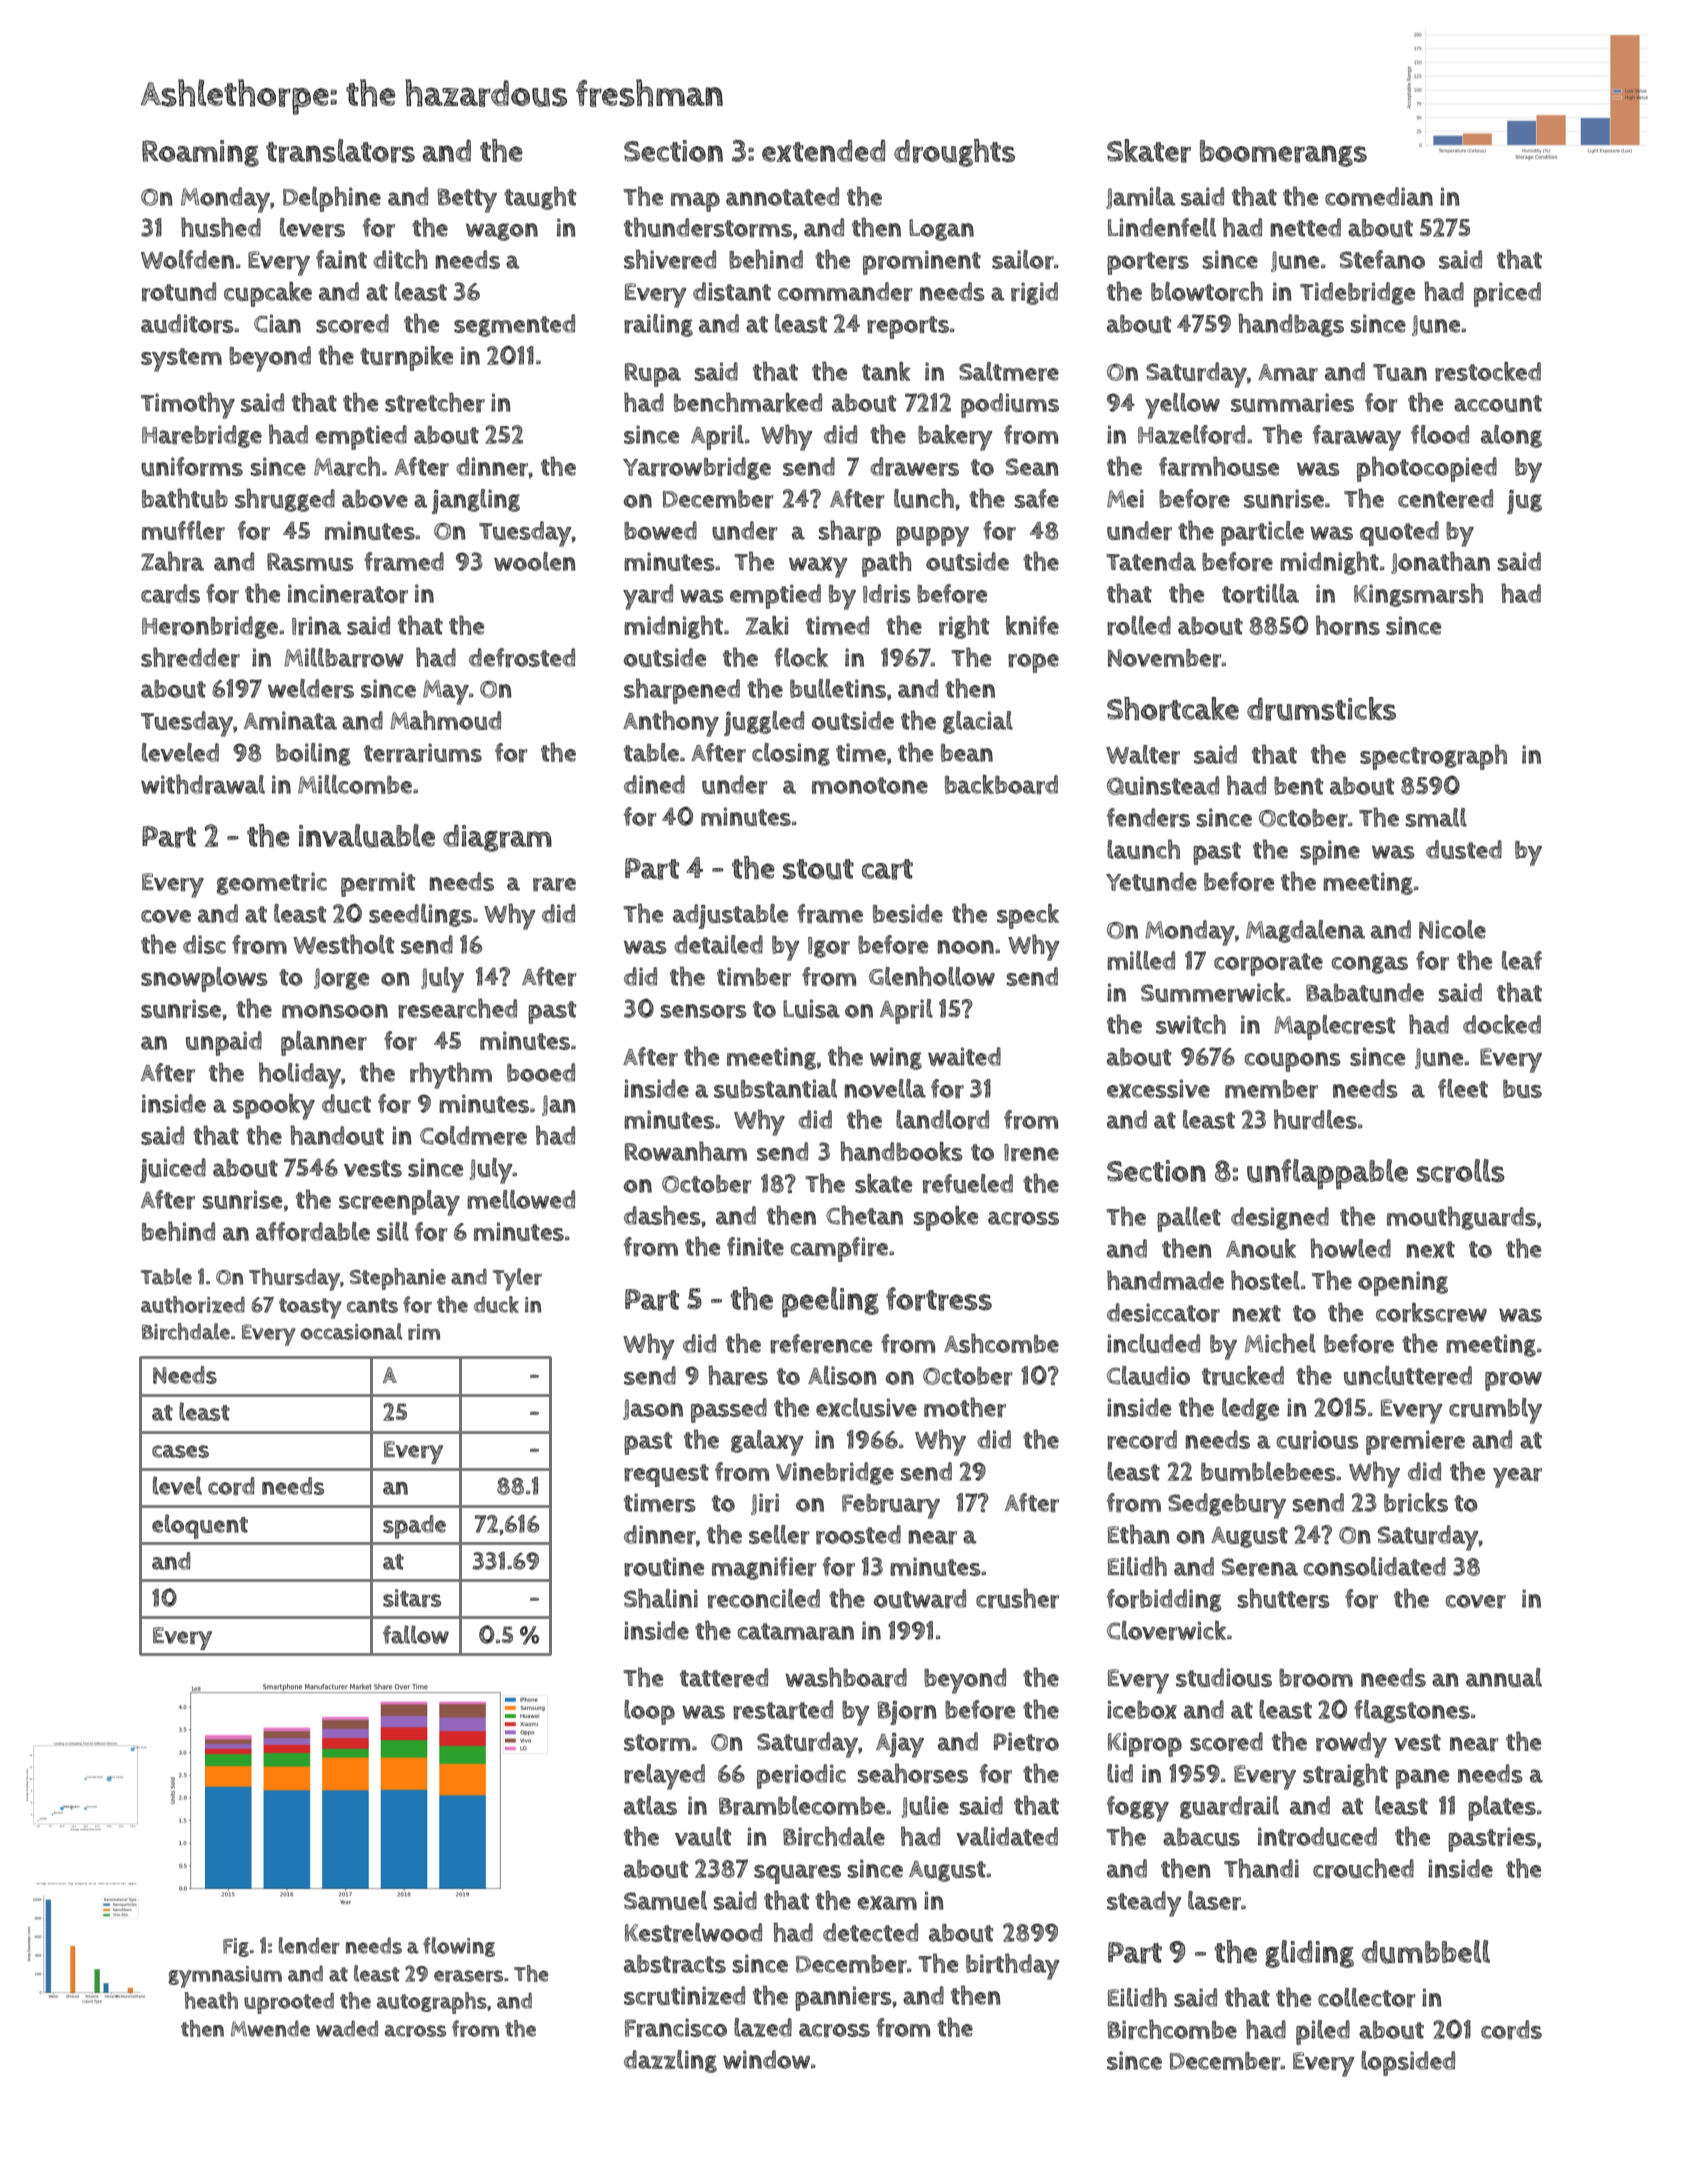 This screenshot has width=1683, height=2178. I want to click on Sean, so click(1032, 467).
